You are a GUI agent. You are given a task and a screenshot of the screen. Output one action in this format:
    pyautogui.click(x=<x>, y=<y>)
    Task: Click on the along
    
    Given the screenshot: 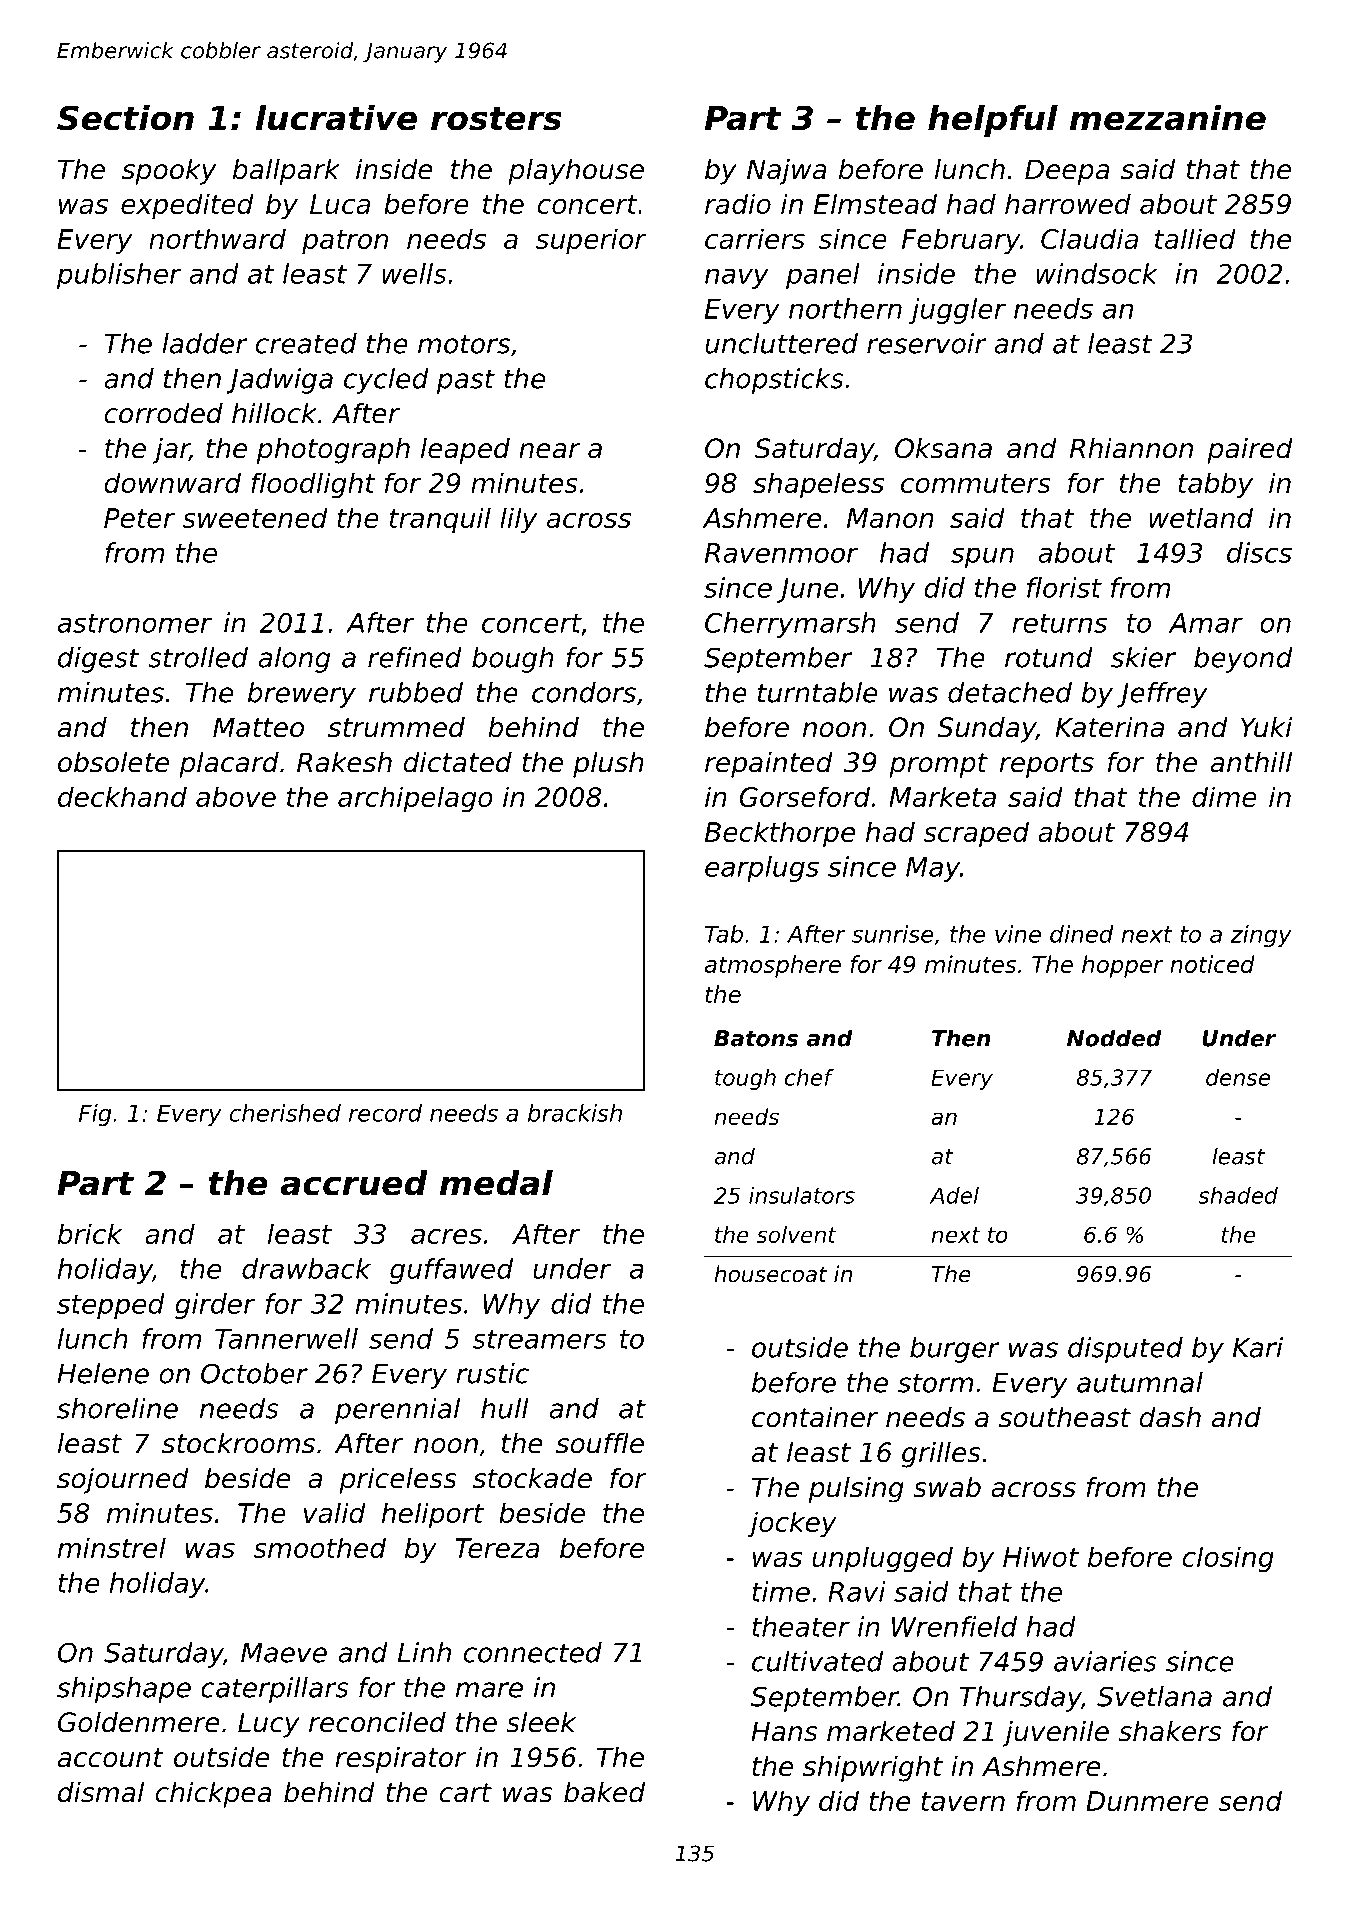 What is the action you would take?
    pyautogui.click(x=294, y=660)
